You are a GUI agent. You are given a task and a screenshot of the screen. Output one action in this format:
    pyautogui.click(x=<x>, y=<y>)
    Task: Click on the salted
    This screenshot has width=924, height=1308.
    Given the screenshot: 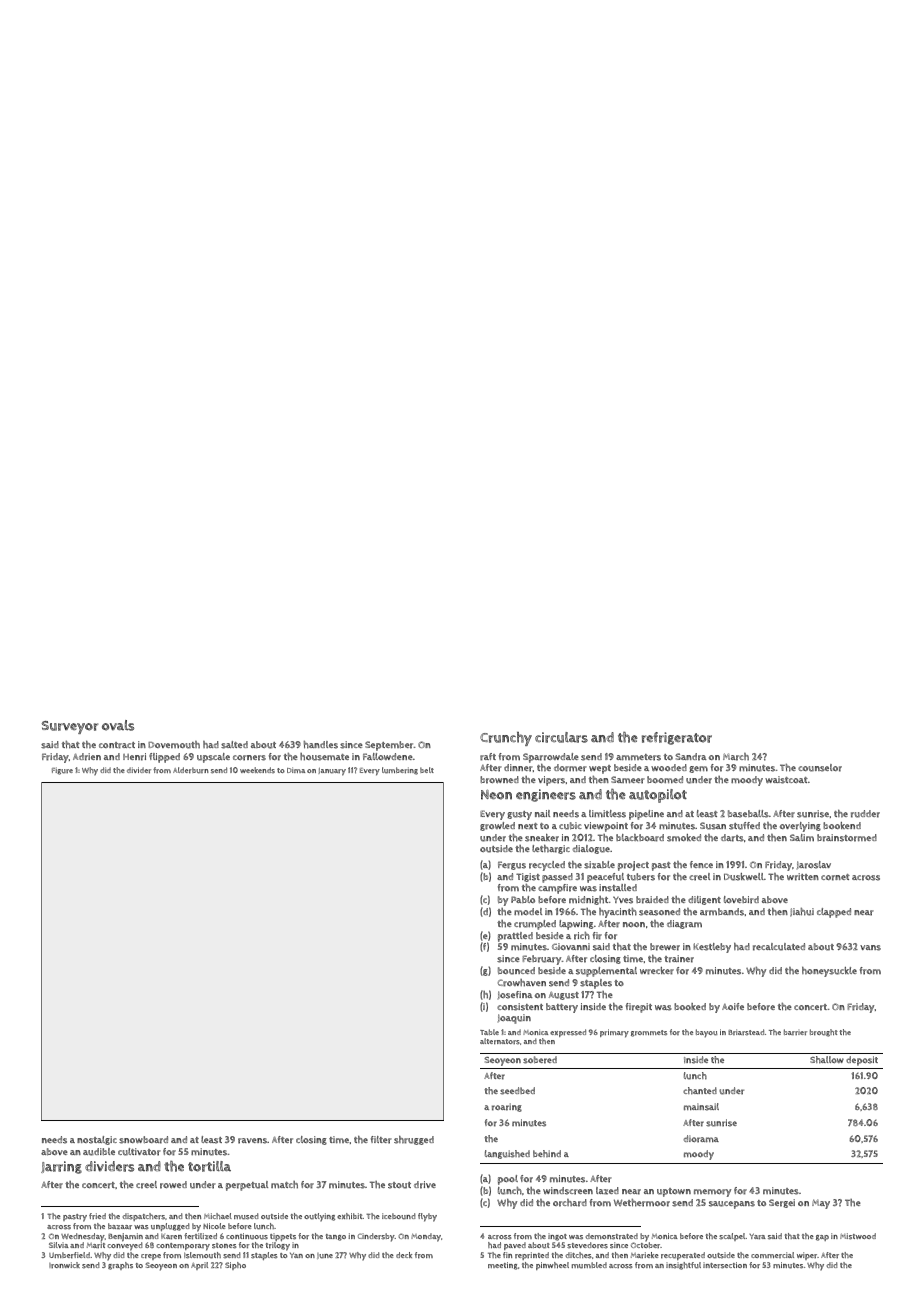 What is the action you would take?
    pyautogui.click(x=234, y=745)
